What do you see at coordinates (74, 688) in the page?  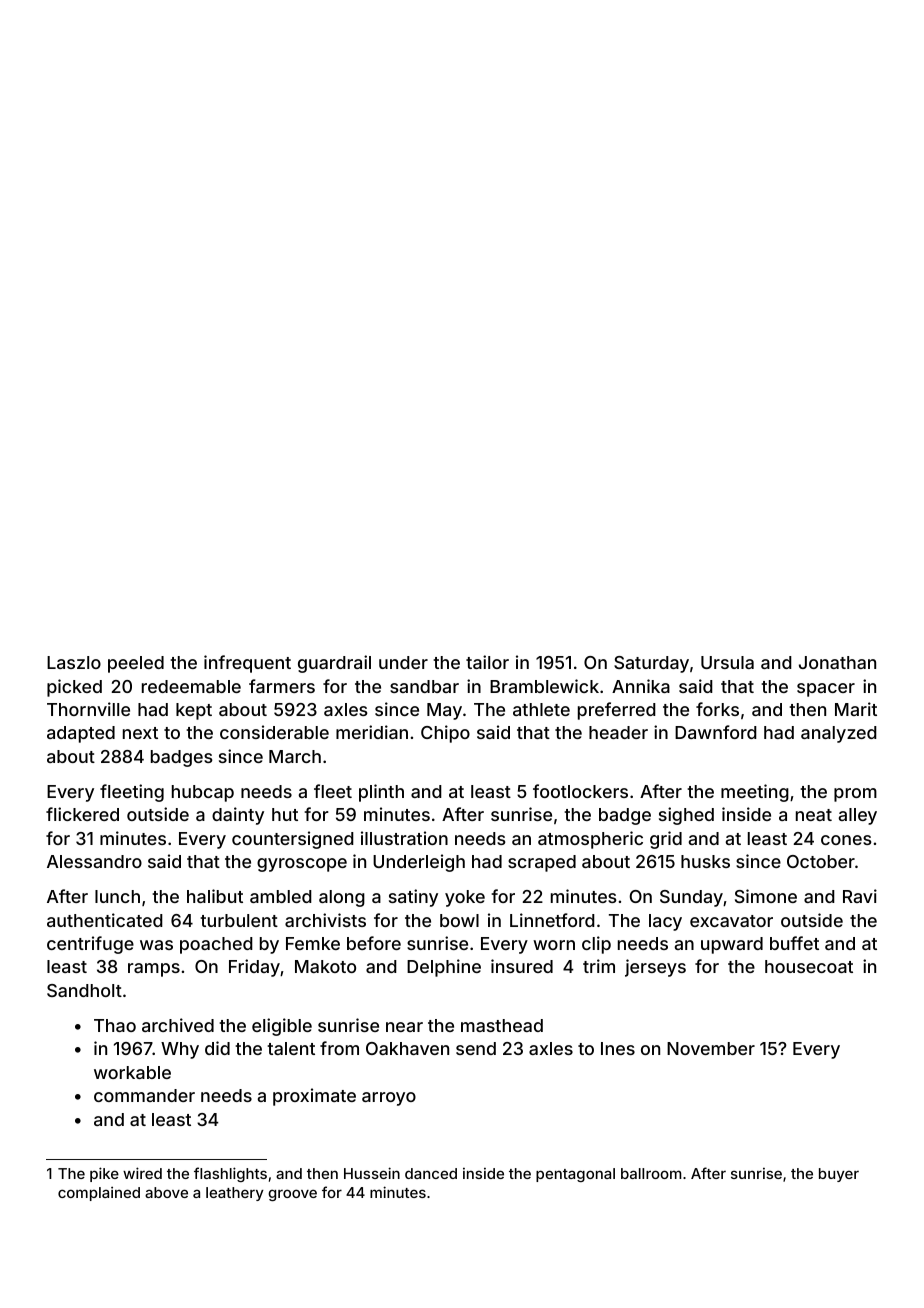 I see `picked` at bounding box center [74, 688].
